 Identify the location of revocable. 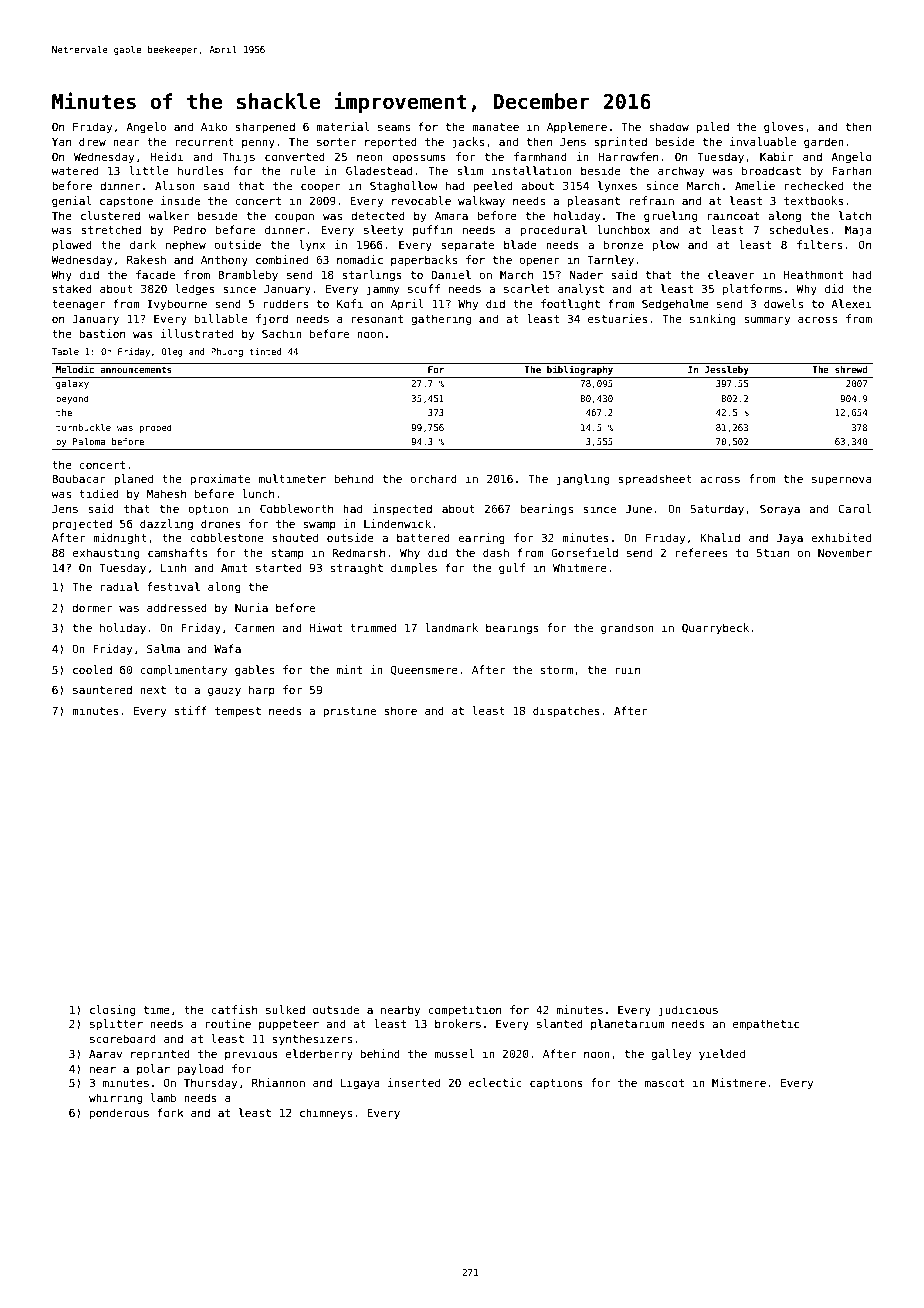
(421, 200).
